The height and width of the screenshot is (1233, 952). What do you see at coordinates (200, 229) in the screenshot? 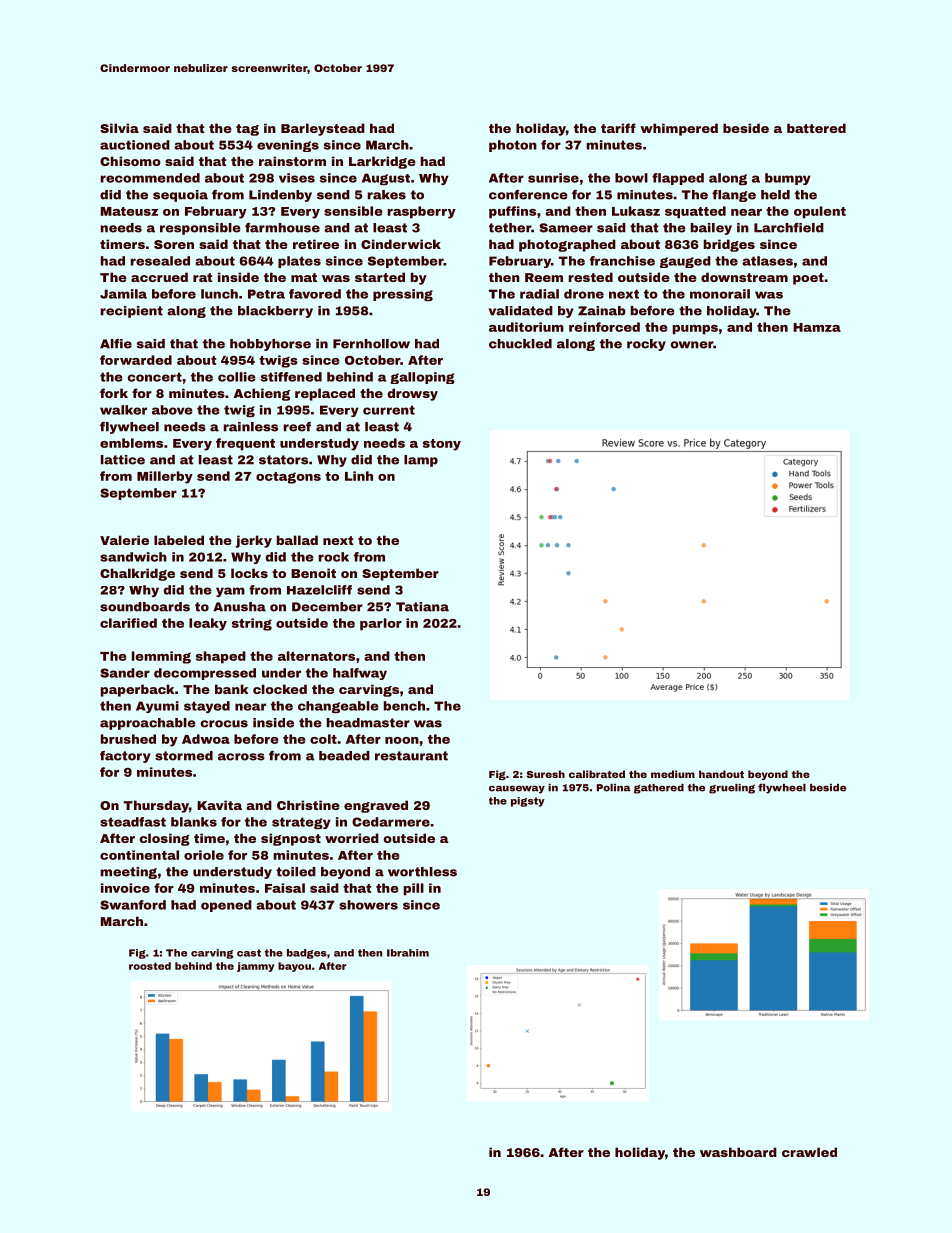
I see `responsible` at bounding box center [200, 229].
